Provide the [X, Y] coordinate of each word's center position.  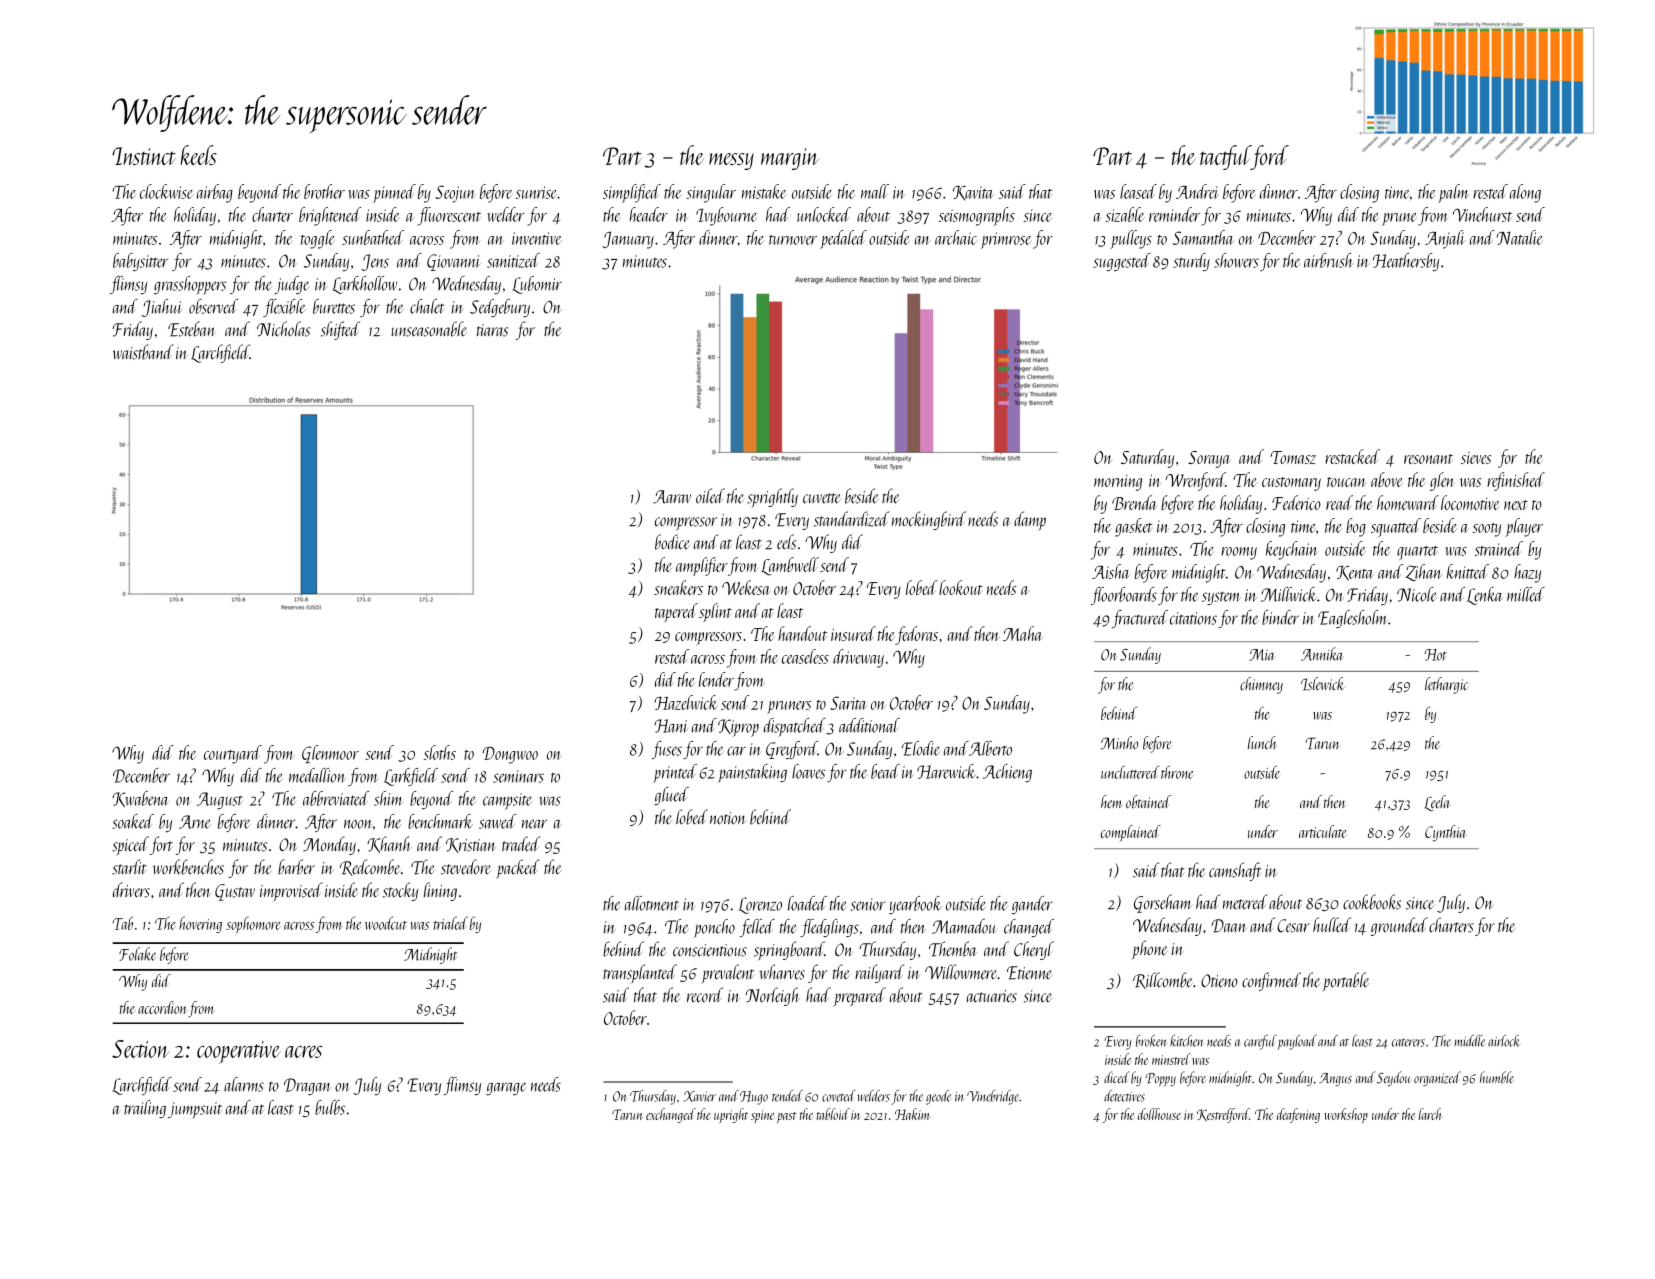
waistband [143, 352]
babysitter [140, 262]
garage [506, 1088]
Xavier [699, 1096]
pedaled [843, 239]
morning [1118, 483]
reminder [1174, 214]
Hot [1435, 655]
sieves [1476, 458]
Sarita [849, 703]
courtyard [233, 754]
